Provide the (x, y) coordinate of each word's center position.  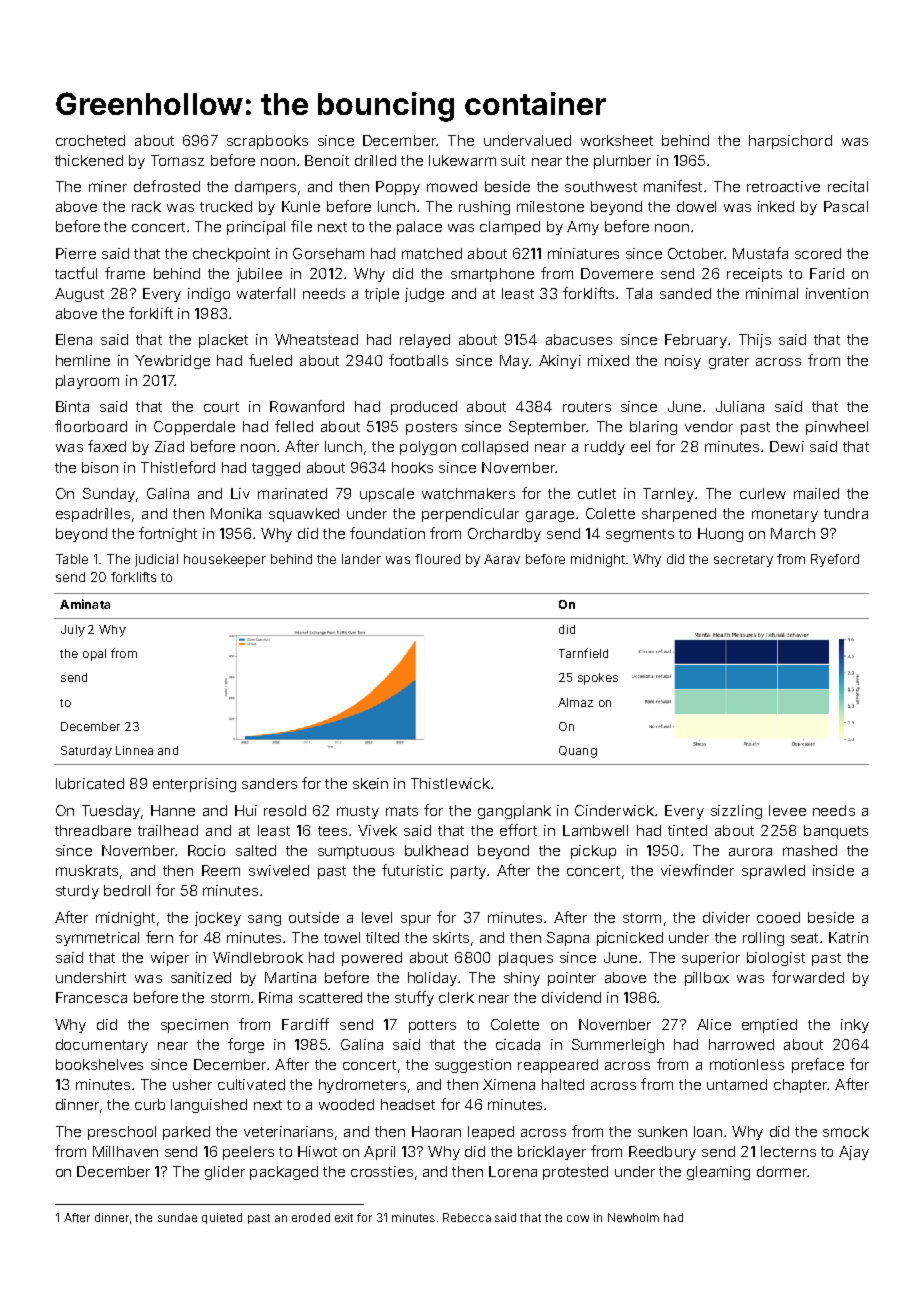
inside (833, 870)
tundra (846, 513)
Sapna (568, 939)
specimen (194, 1026)
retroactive (783, 186)
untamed (737, 1084)
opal (94, 655)
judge (424, 295)
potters (432, 1026)
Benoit (327, 160)
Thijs (755, 341)
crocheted (90, 140)
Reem (221, 870)
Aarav (502, 559)
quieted (222, 1218)
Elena (74, 339)
